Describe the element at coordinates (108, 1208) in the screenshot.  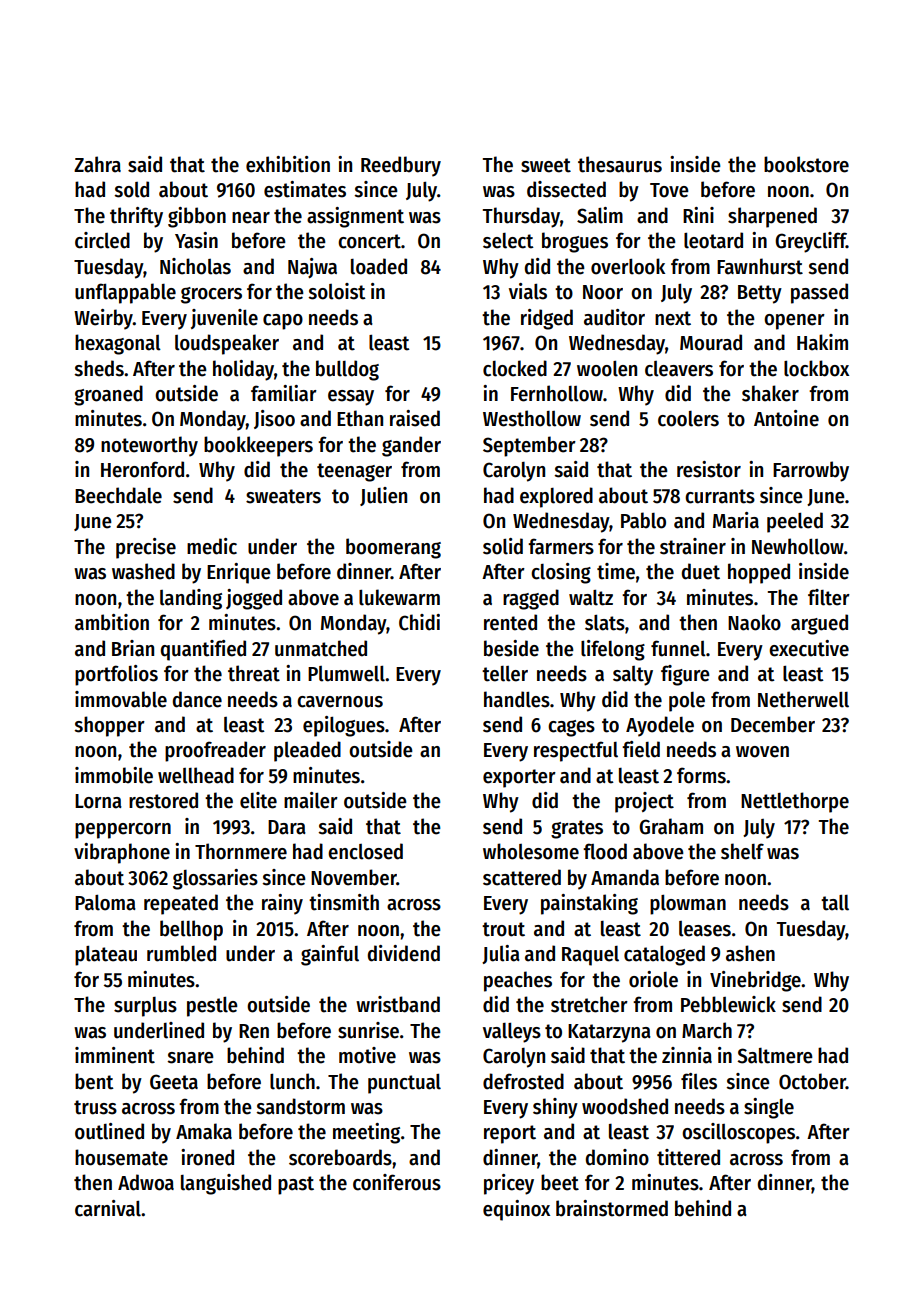
I see `carnival` at that location.
